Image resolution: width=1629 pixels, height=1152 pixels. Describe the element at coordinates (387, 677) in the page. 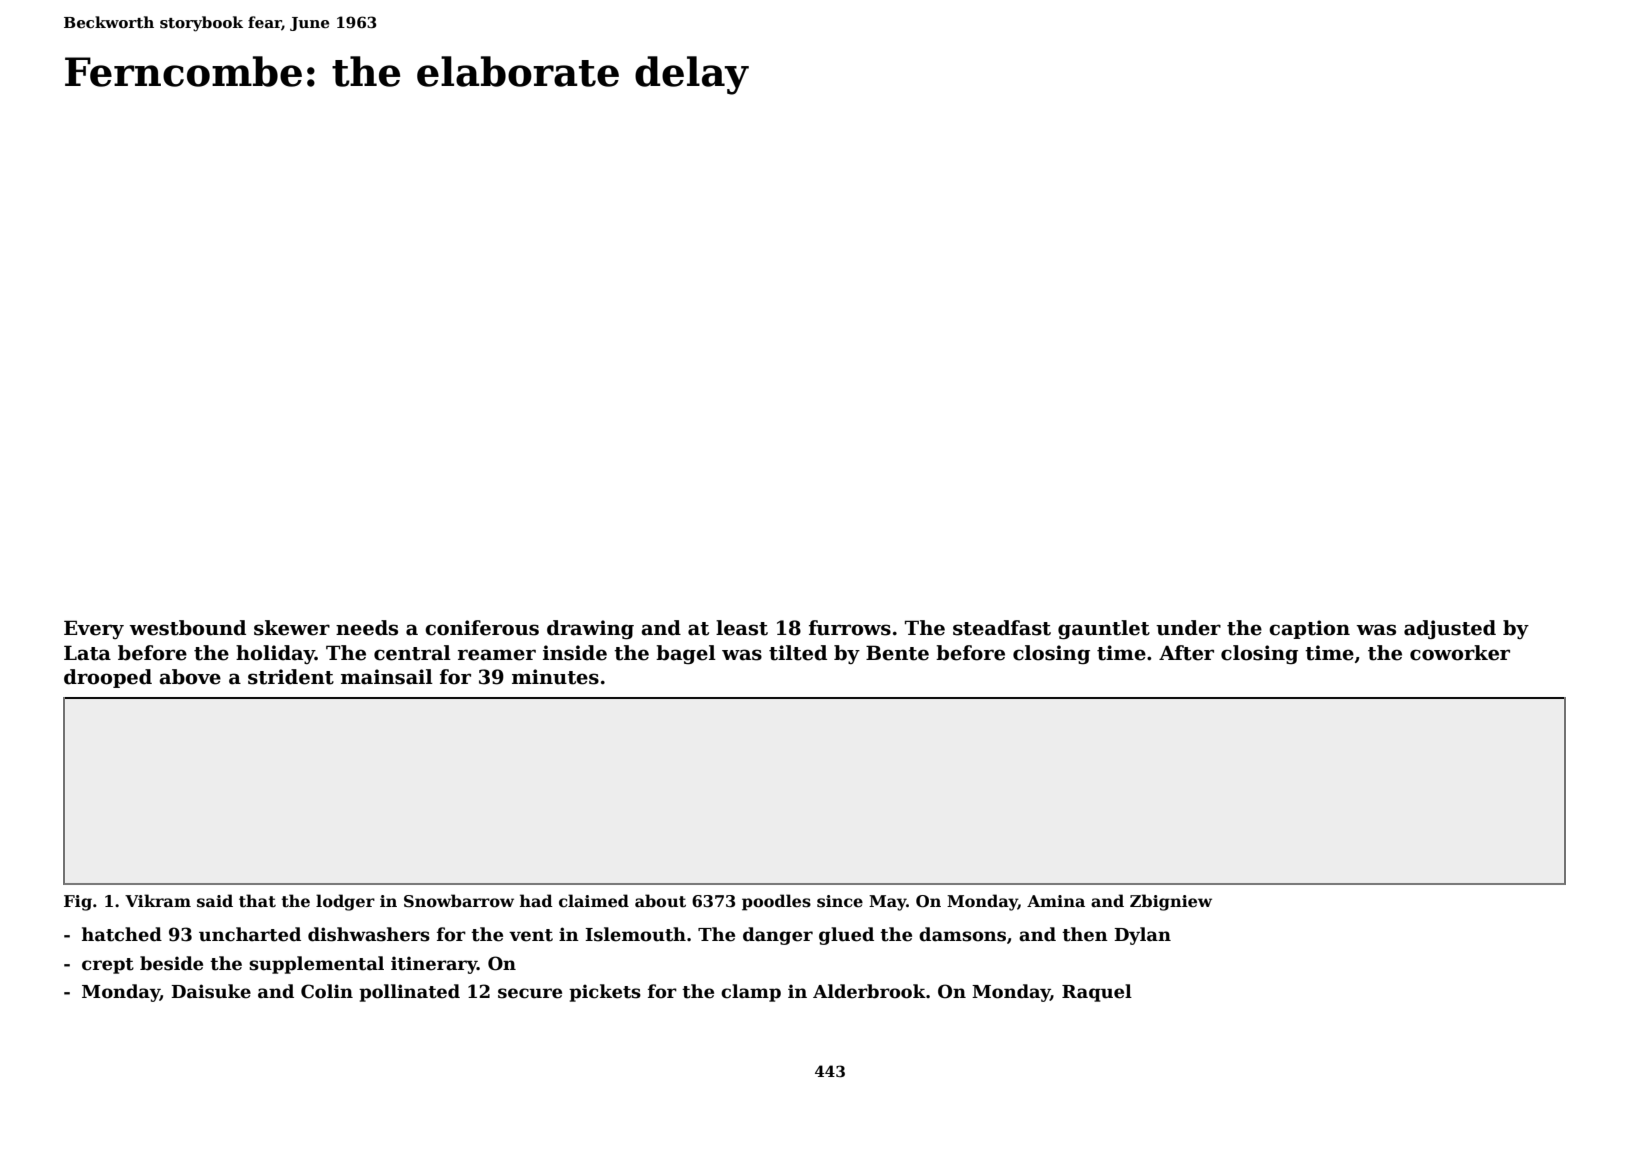

I see `mainsail` at that location.
